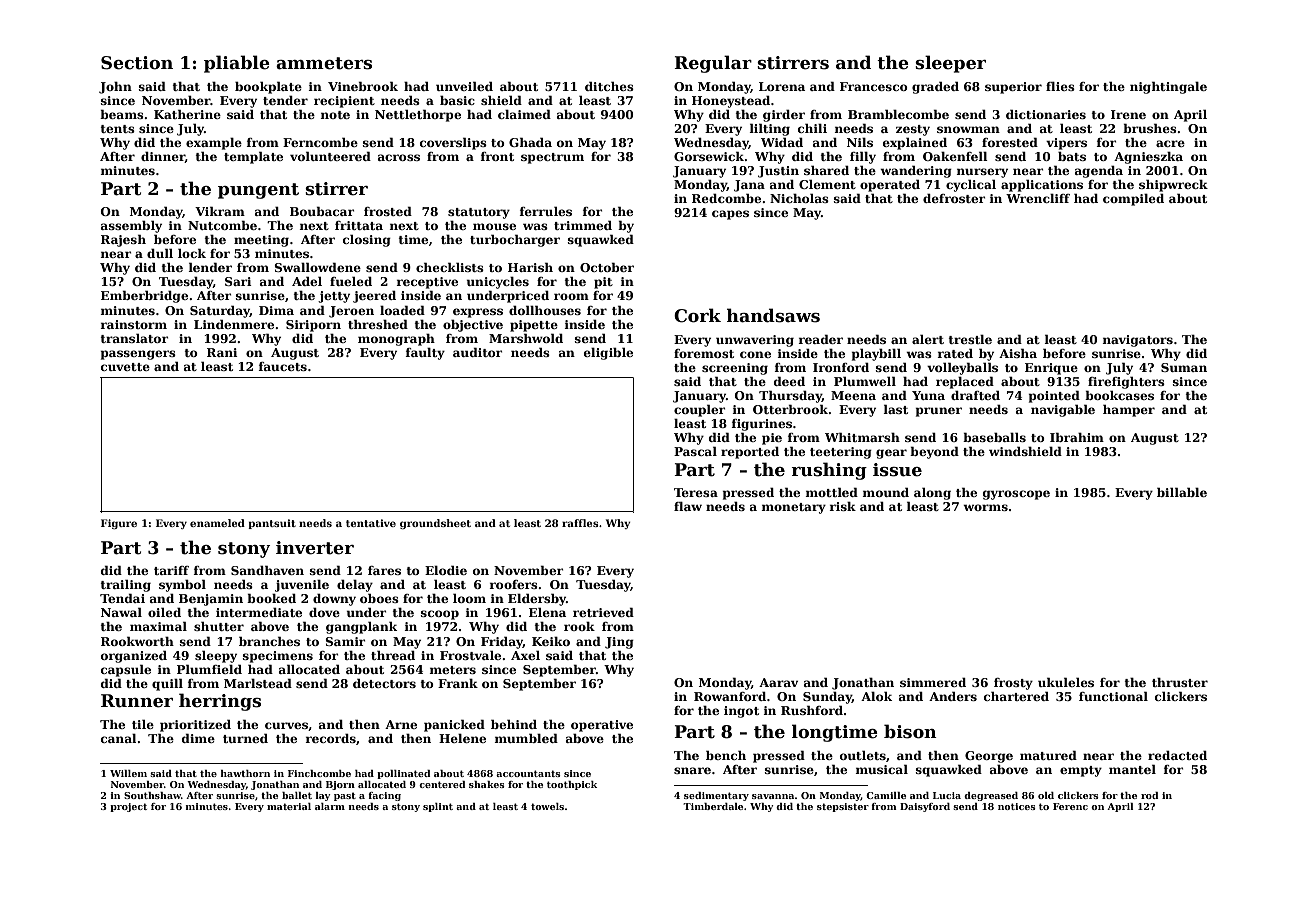 The image size is (1308, 924). I want to click on trimmed, so click(583, 225).
